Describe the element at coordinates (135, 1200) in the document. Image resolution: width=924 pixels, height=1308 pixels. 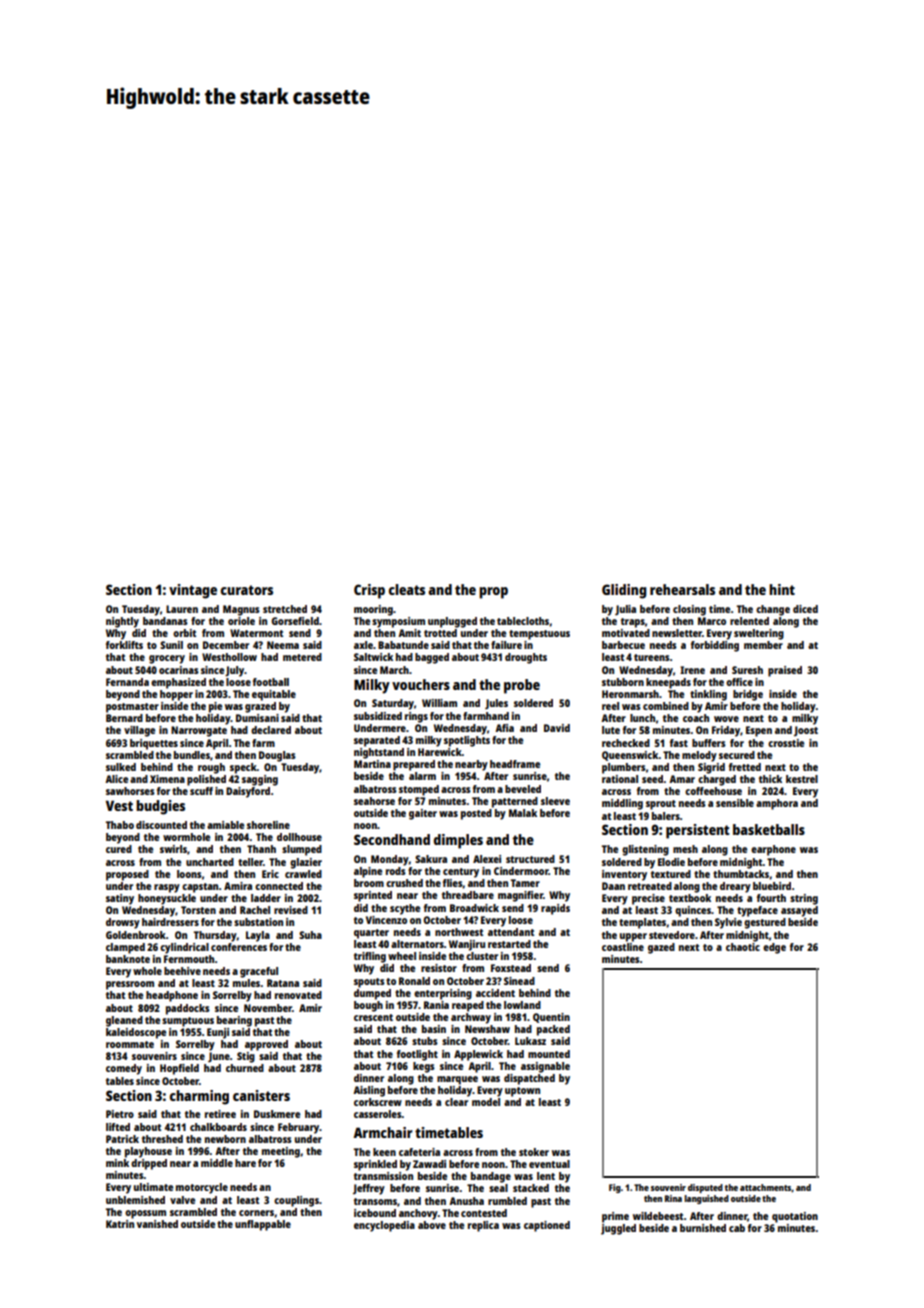
I see `unblemished` at that location.
